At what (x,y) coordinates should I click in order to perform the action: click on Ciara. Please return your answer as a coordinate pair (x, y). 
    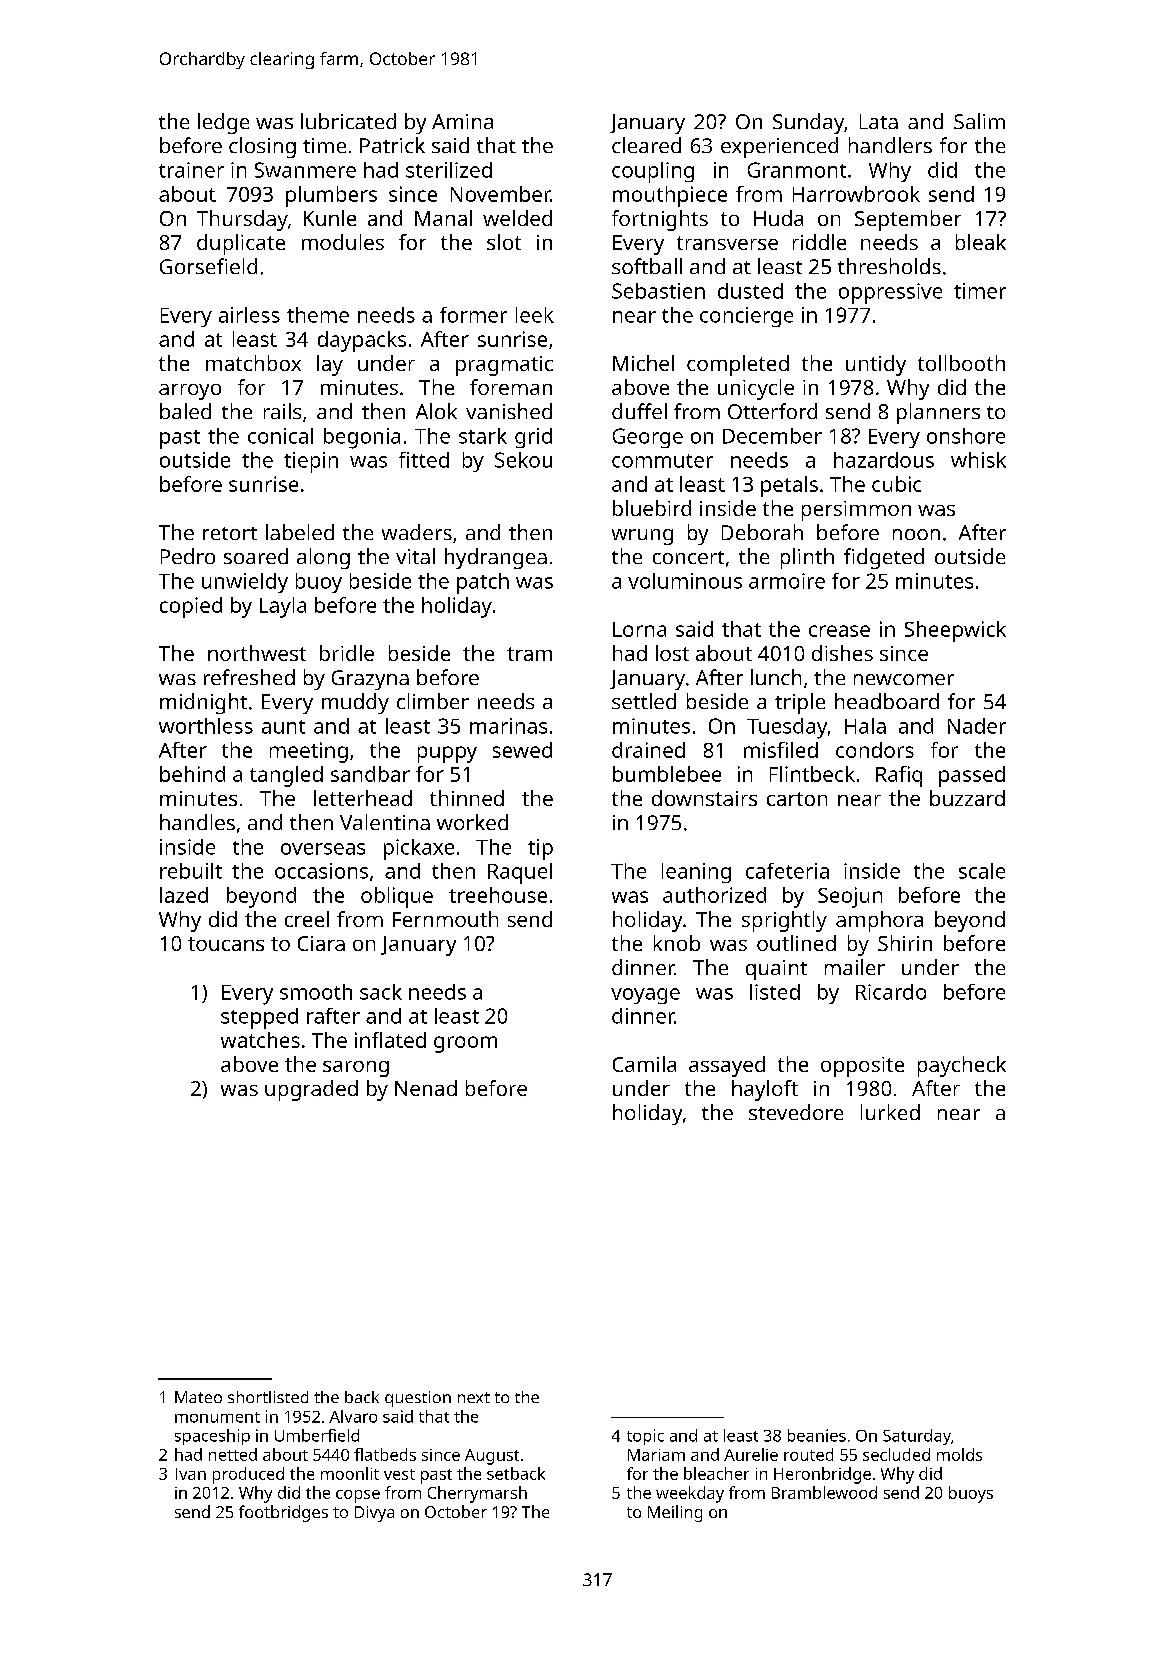
    Looking at the image, I should click on (321, 943).
